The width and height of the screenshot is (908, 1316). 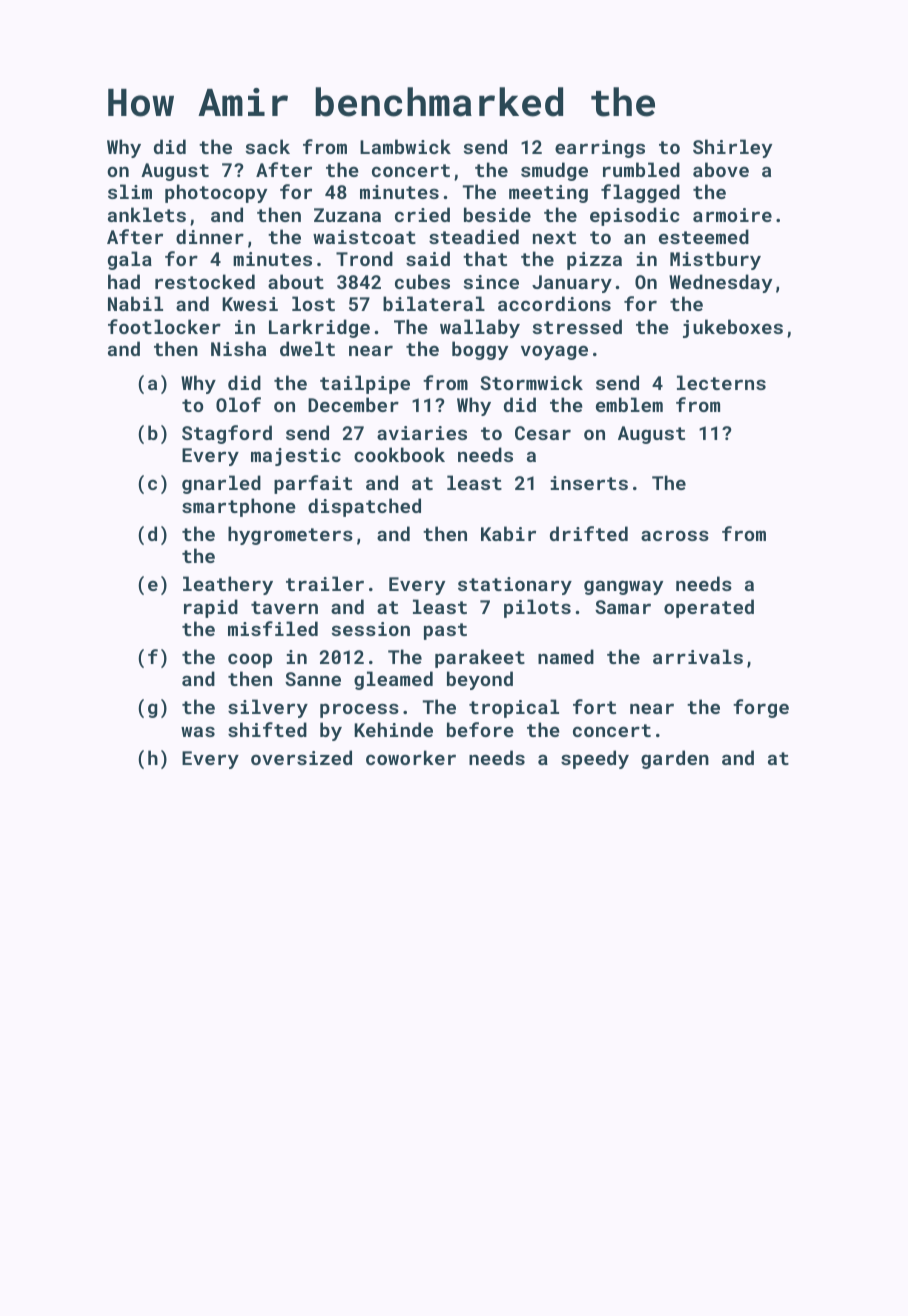 I want to click on lecterns, so click(x=721, y=382).
